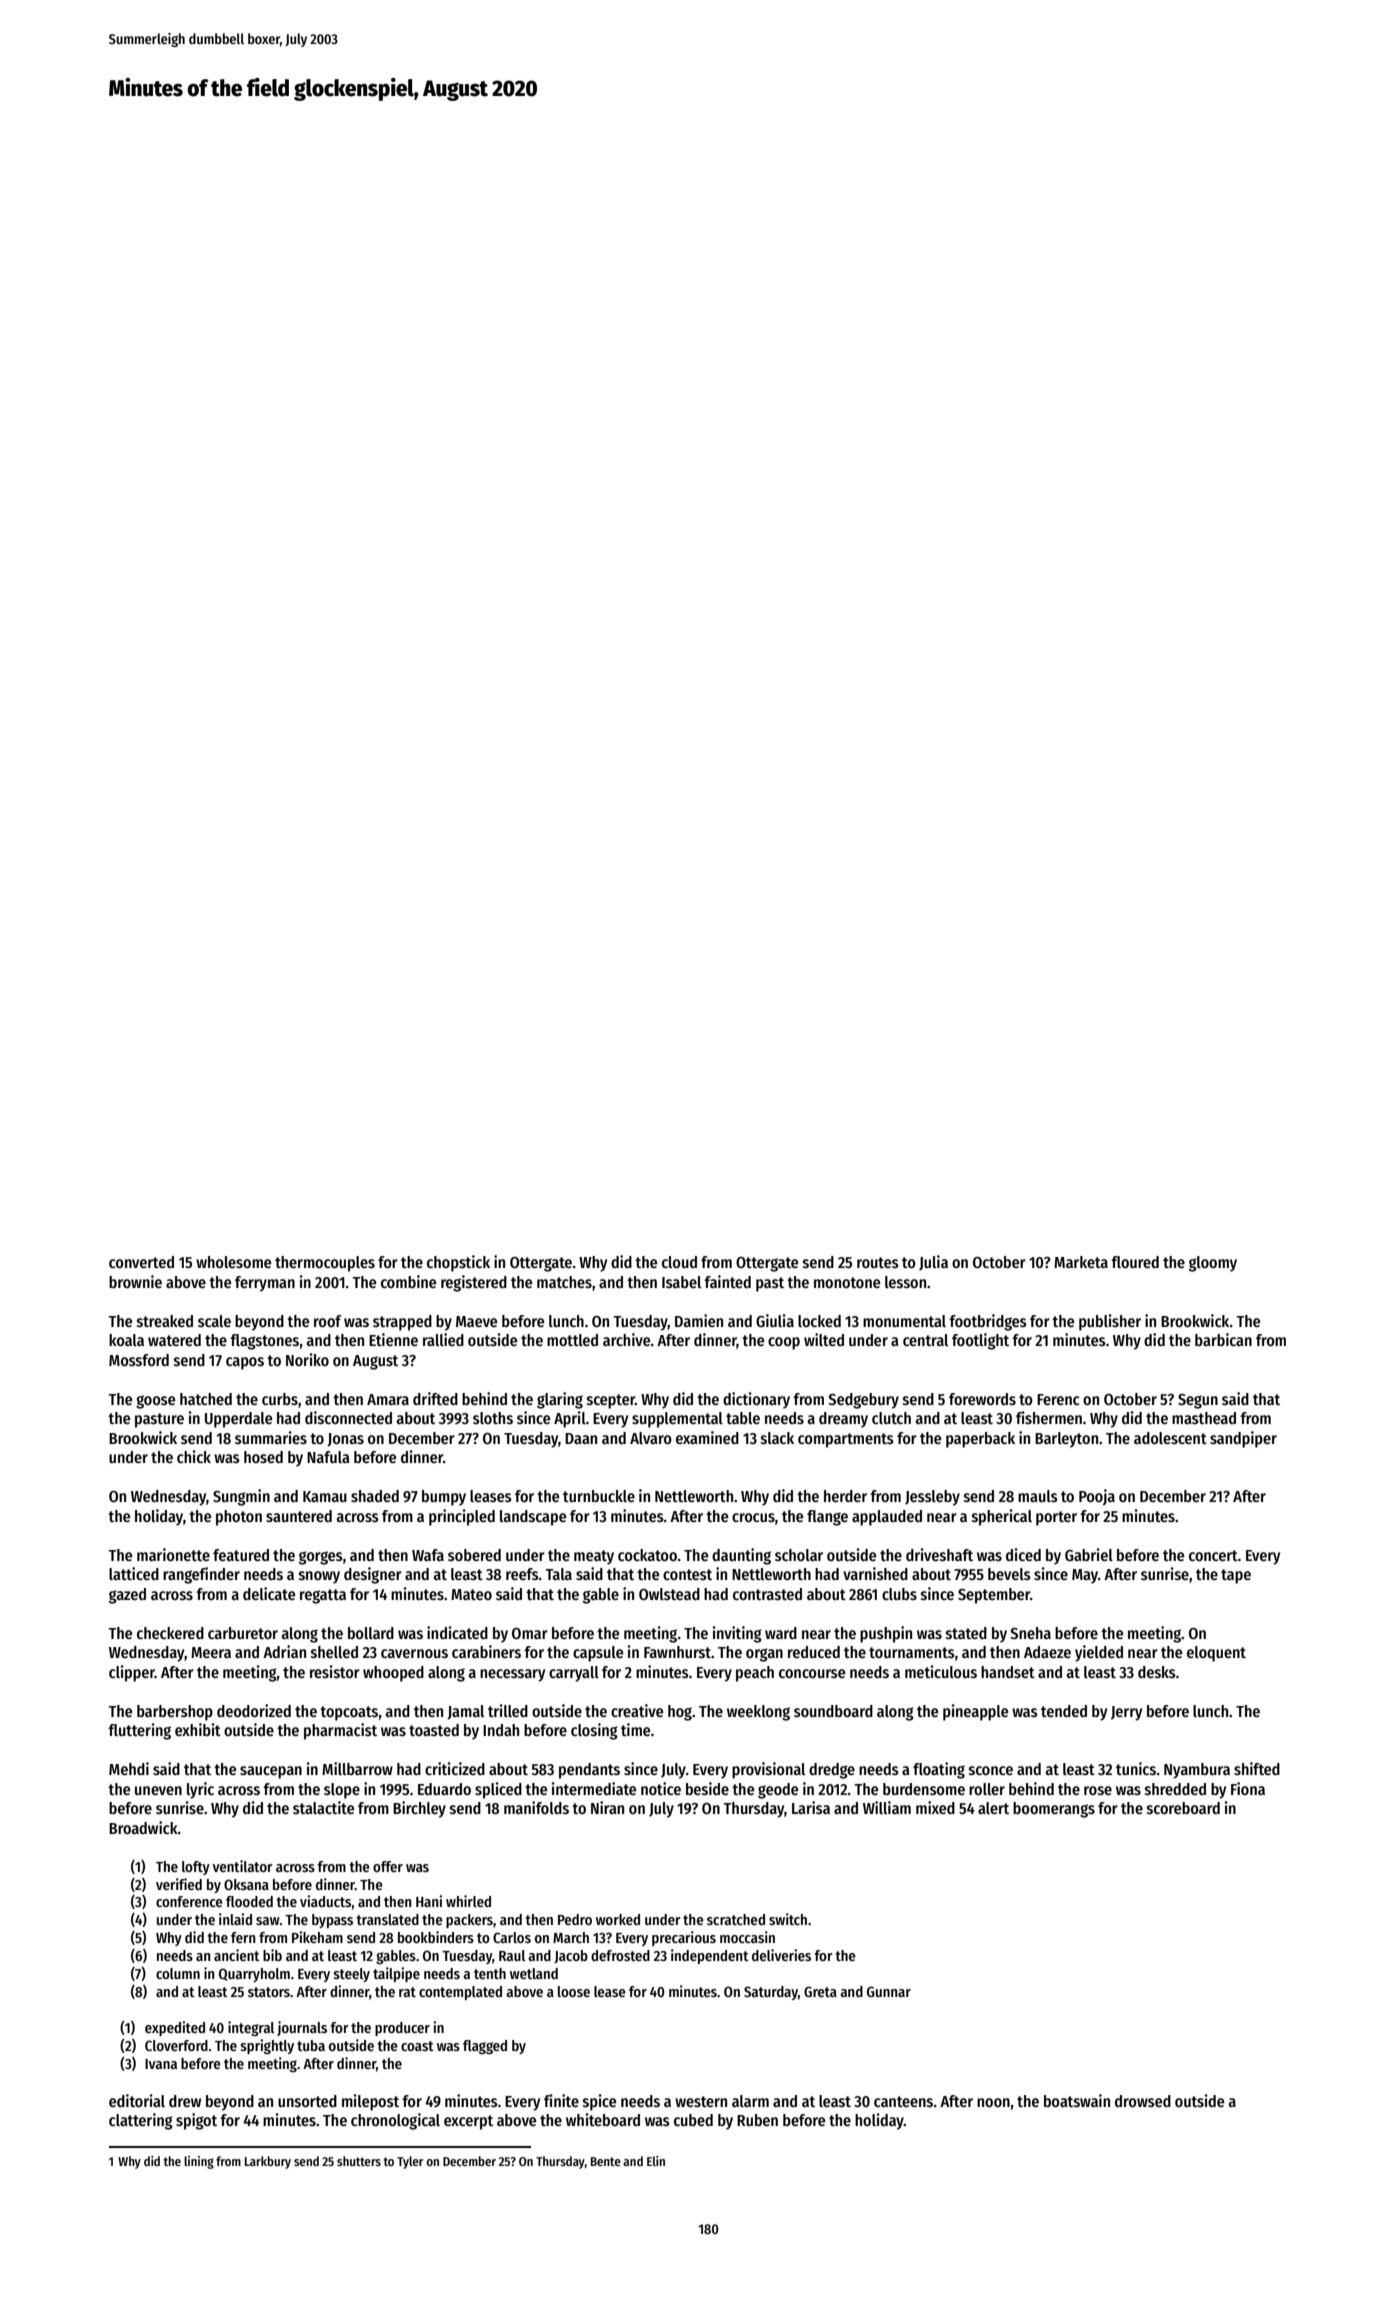 Image resolution: width=1397 pixels, height=2302 pixels. Describe the element at coordinates (788, 1919) in the document. I see `switch` at that location.
